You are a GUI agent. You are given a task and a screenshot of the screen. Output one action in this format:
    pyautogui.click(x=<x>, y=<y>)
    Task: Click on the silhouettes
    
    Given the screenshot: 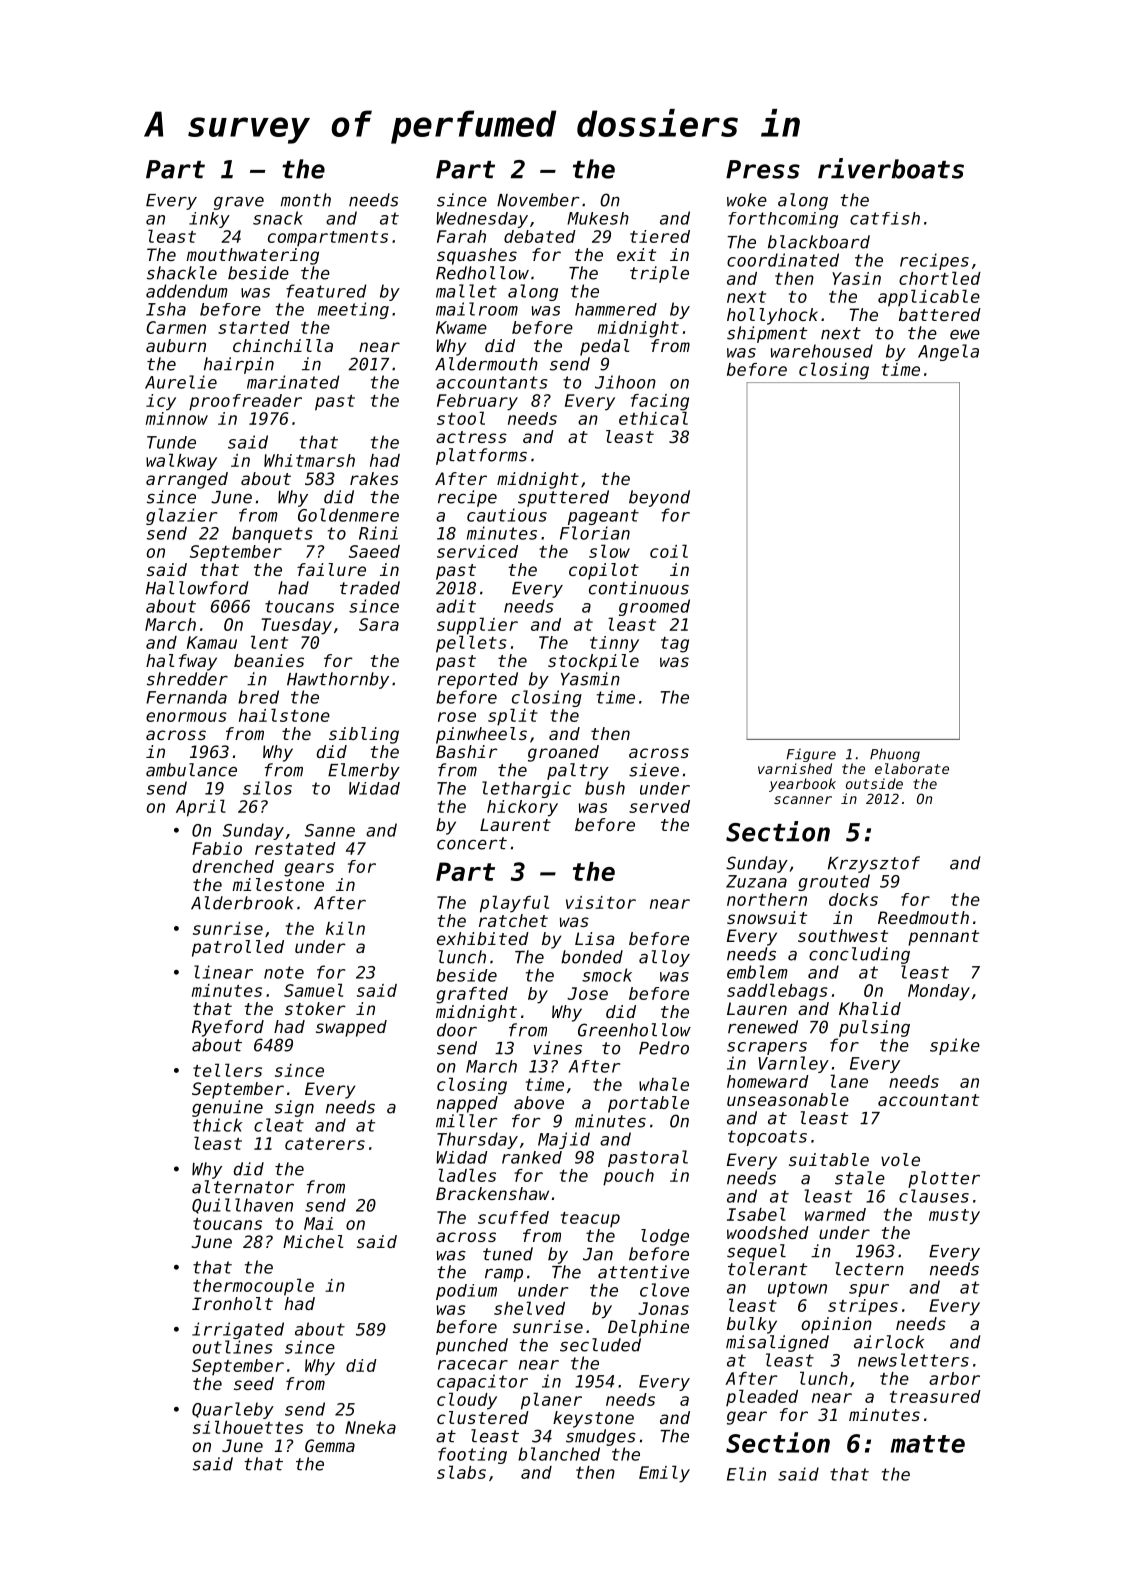 What is the action you would take?
    pyautogui.click(x=248, y=1427)
